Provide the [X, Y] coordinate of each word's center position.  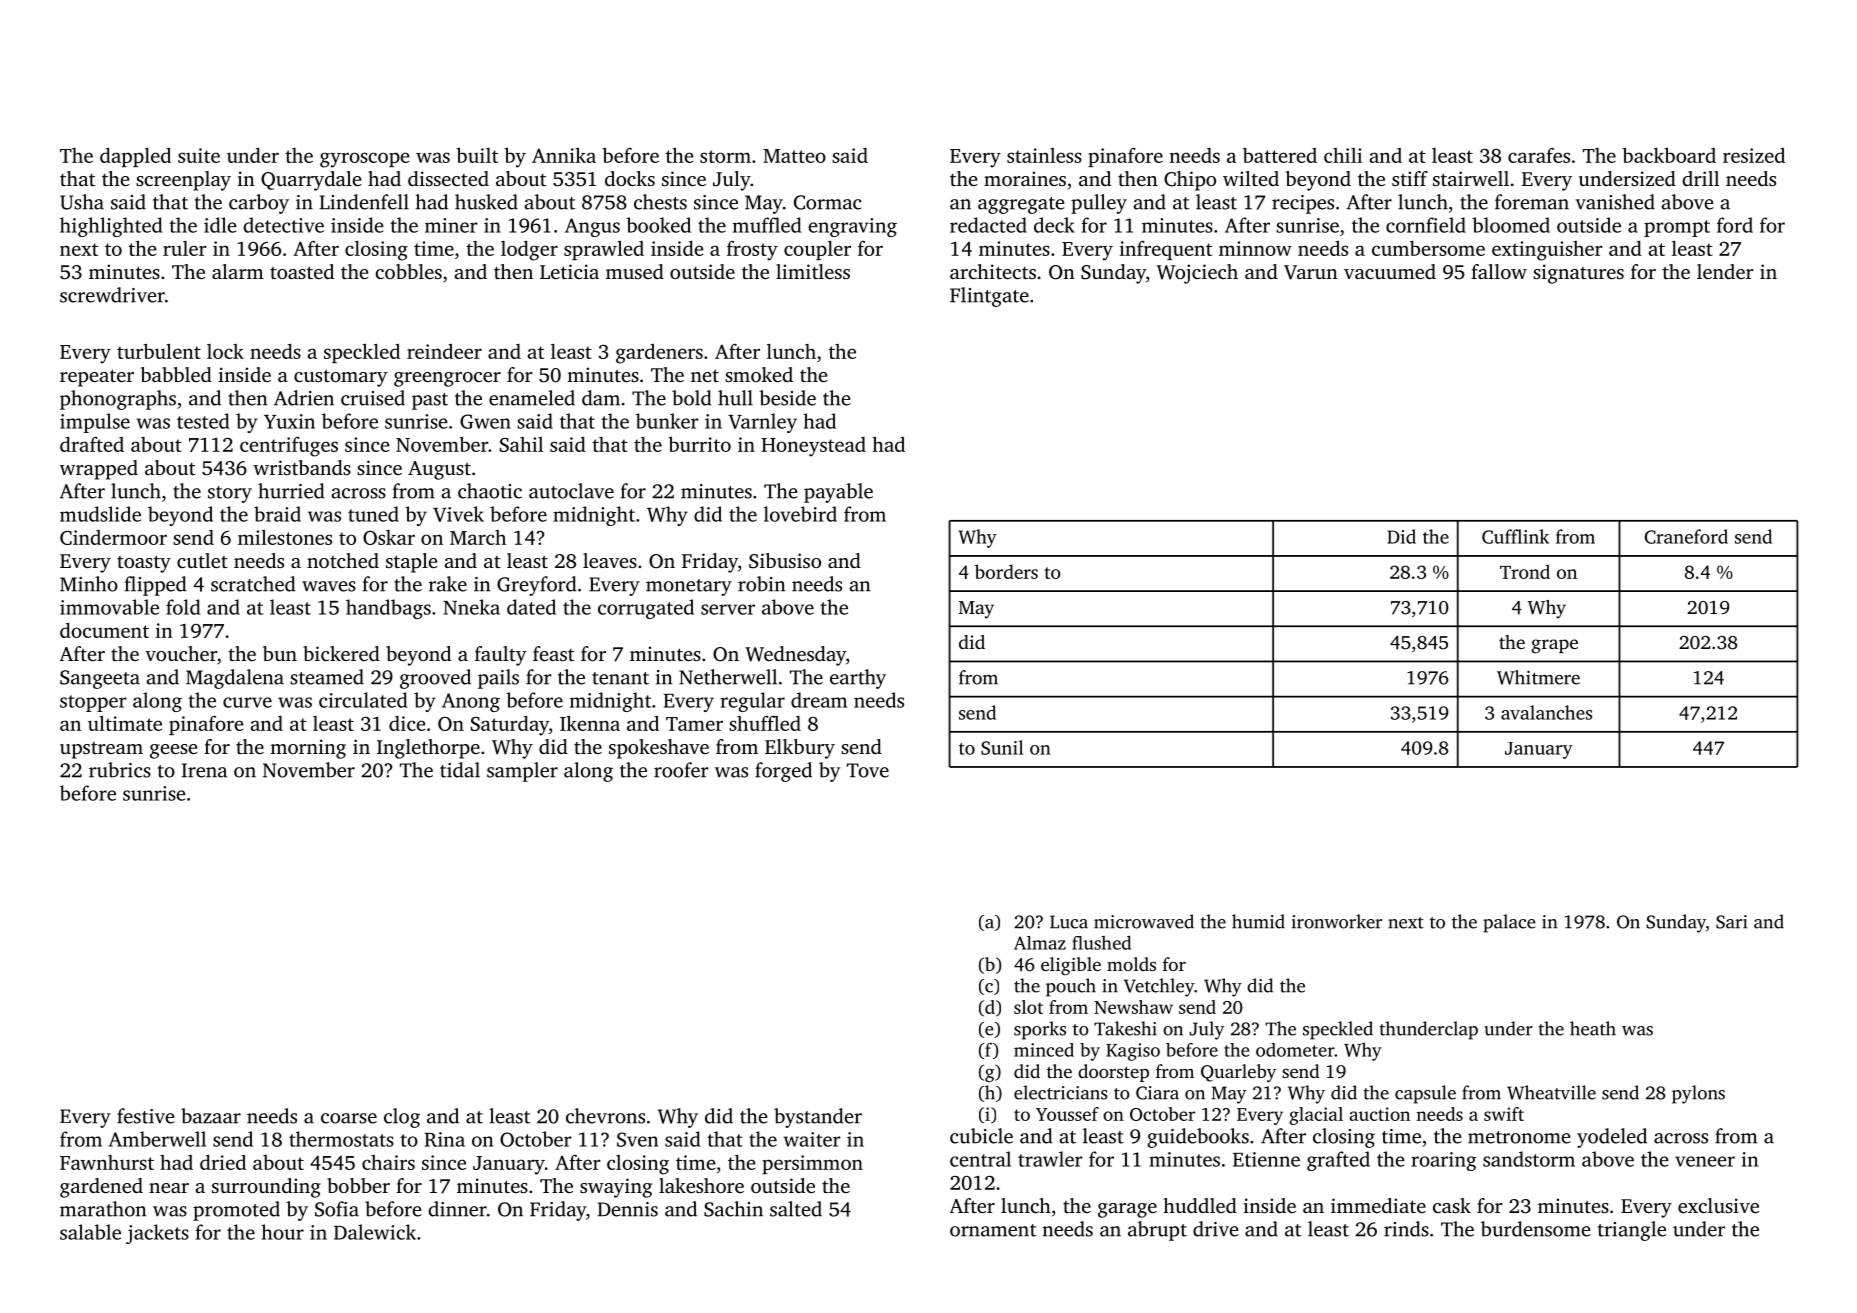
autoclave [571, 491]
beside [787, 398]
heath [1593, 1028]
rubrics [120, 770]
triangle [1632, 1231]
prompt [1677, 228]
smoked [759, 374]
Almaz [1040, 943]
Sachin [733, 1209]
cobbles [408, 271]
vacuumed [1390, 271]
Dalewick [375, 1232]
